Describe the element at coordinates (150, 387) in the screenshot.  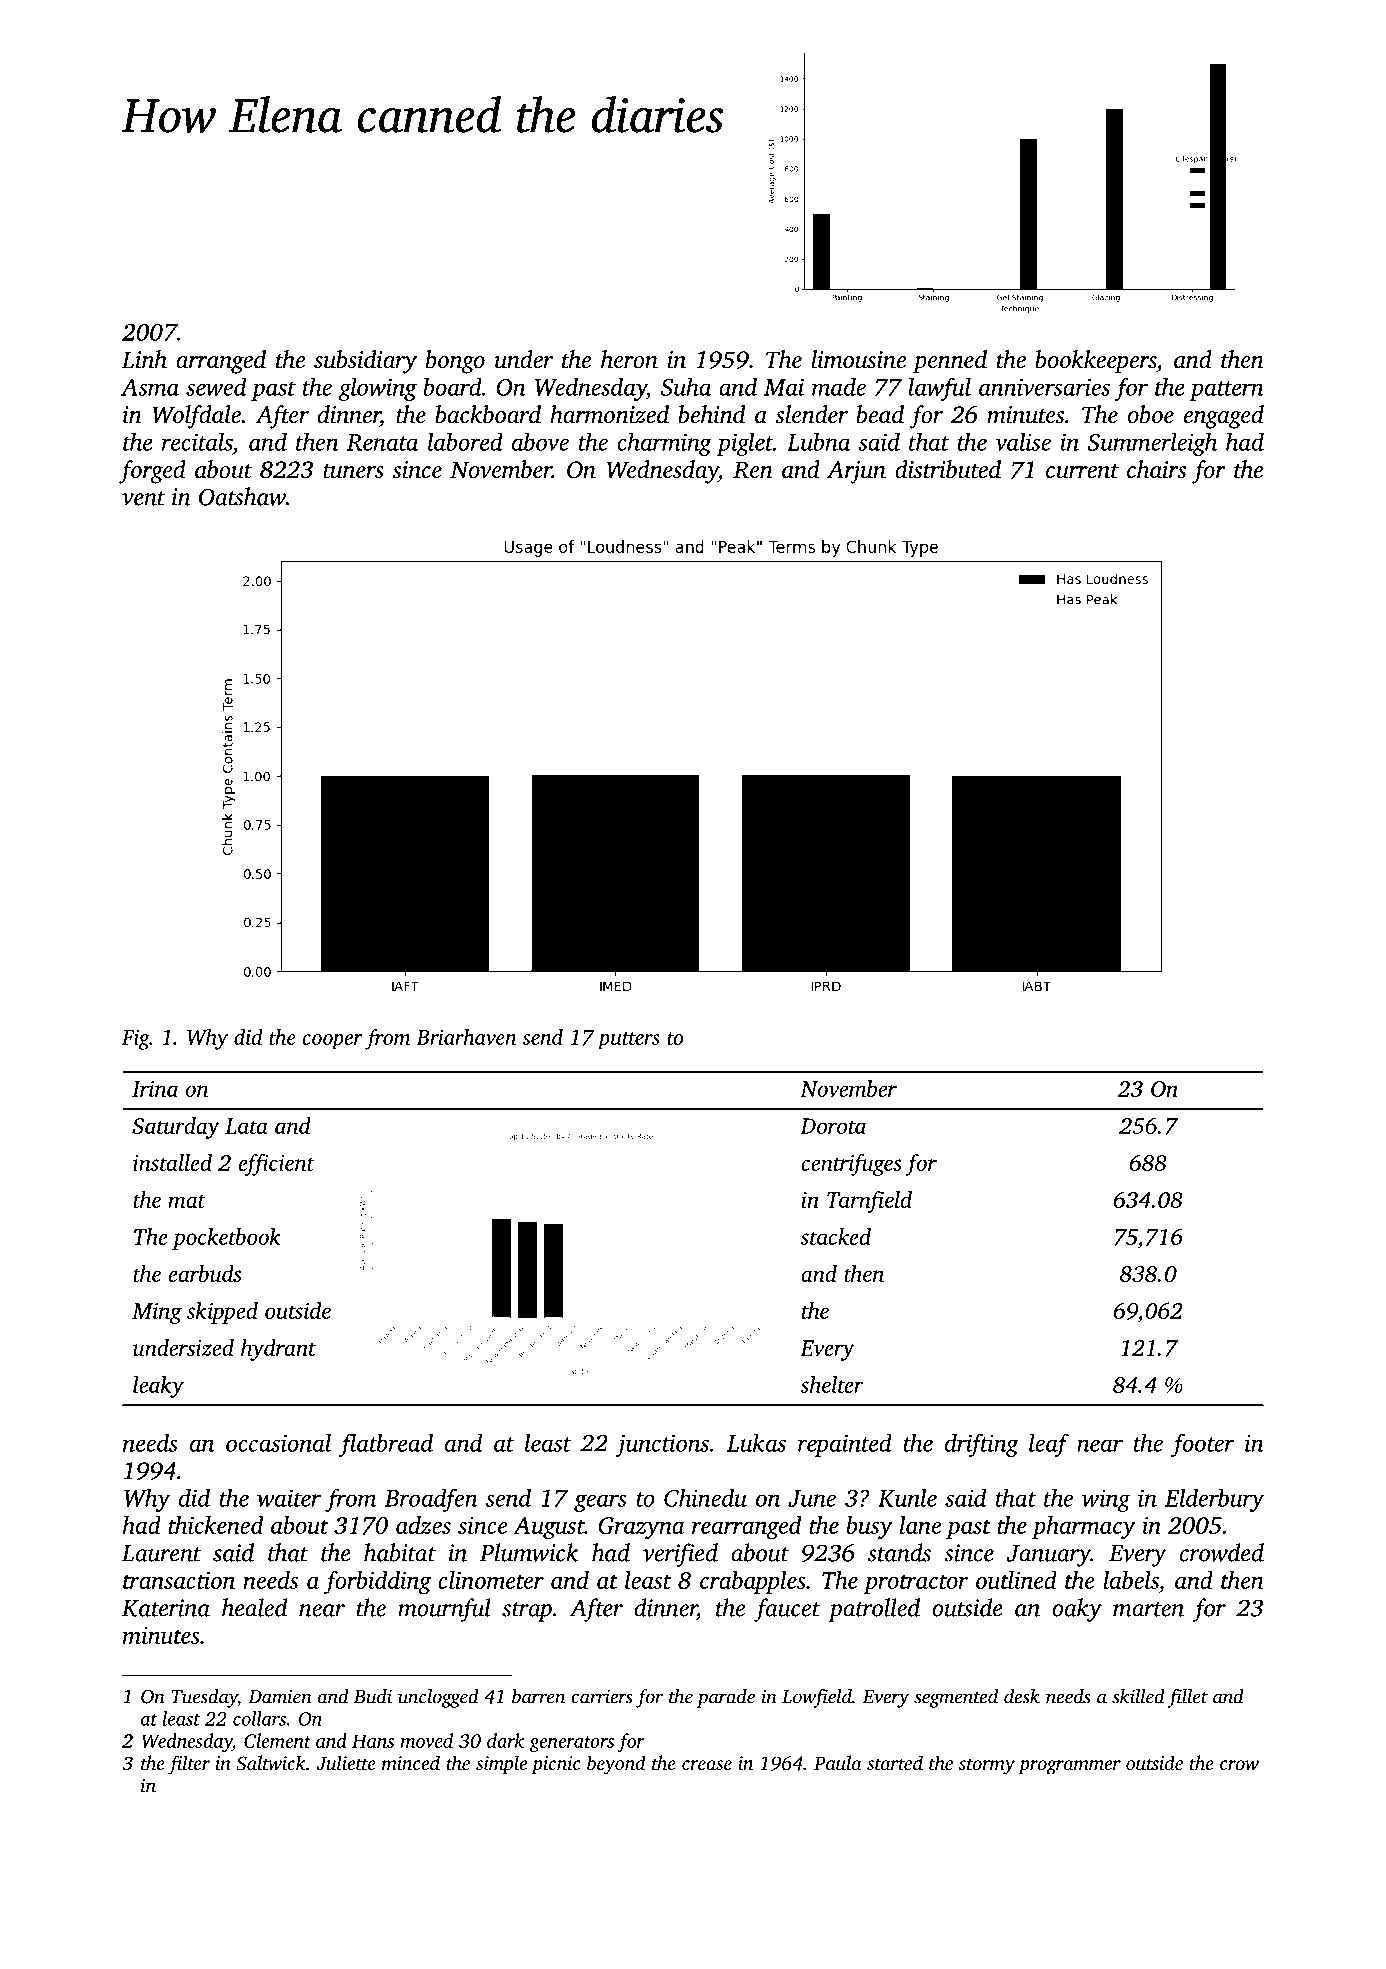
I see `Asma` at that location.
